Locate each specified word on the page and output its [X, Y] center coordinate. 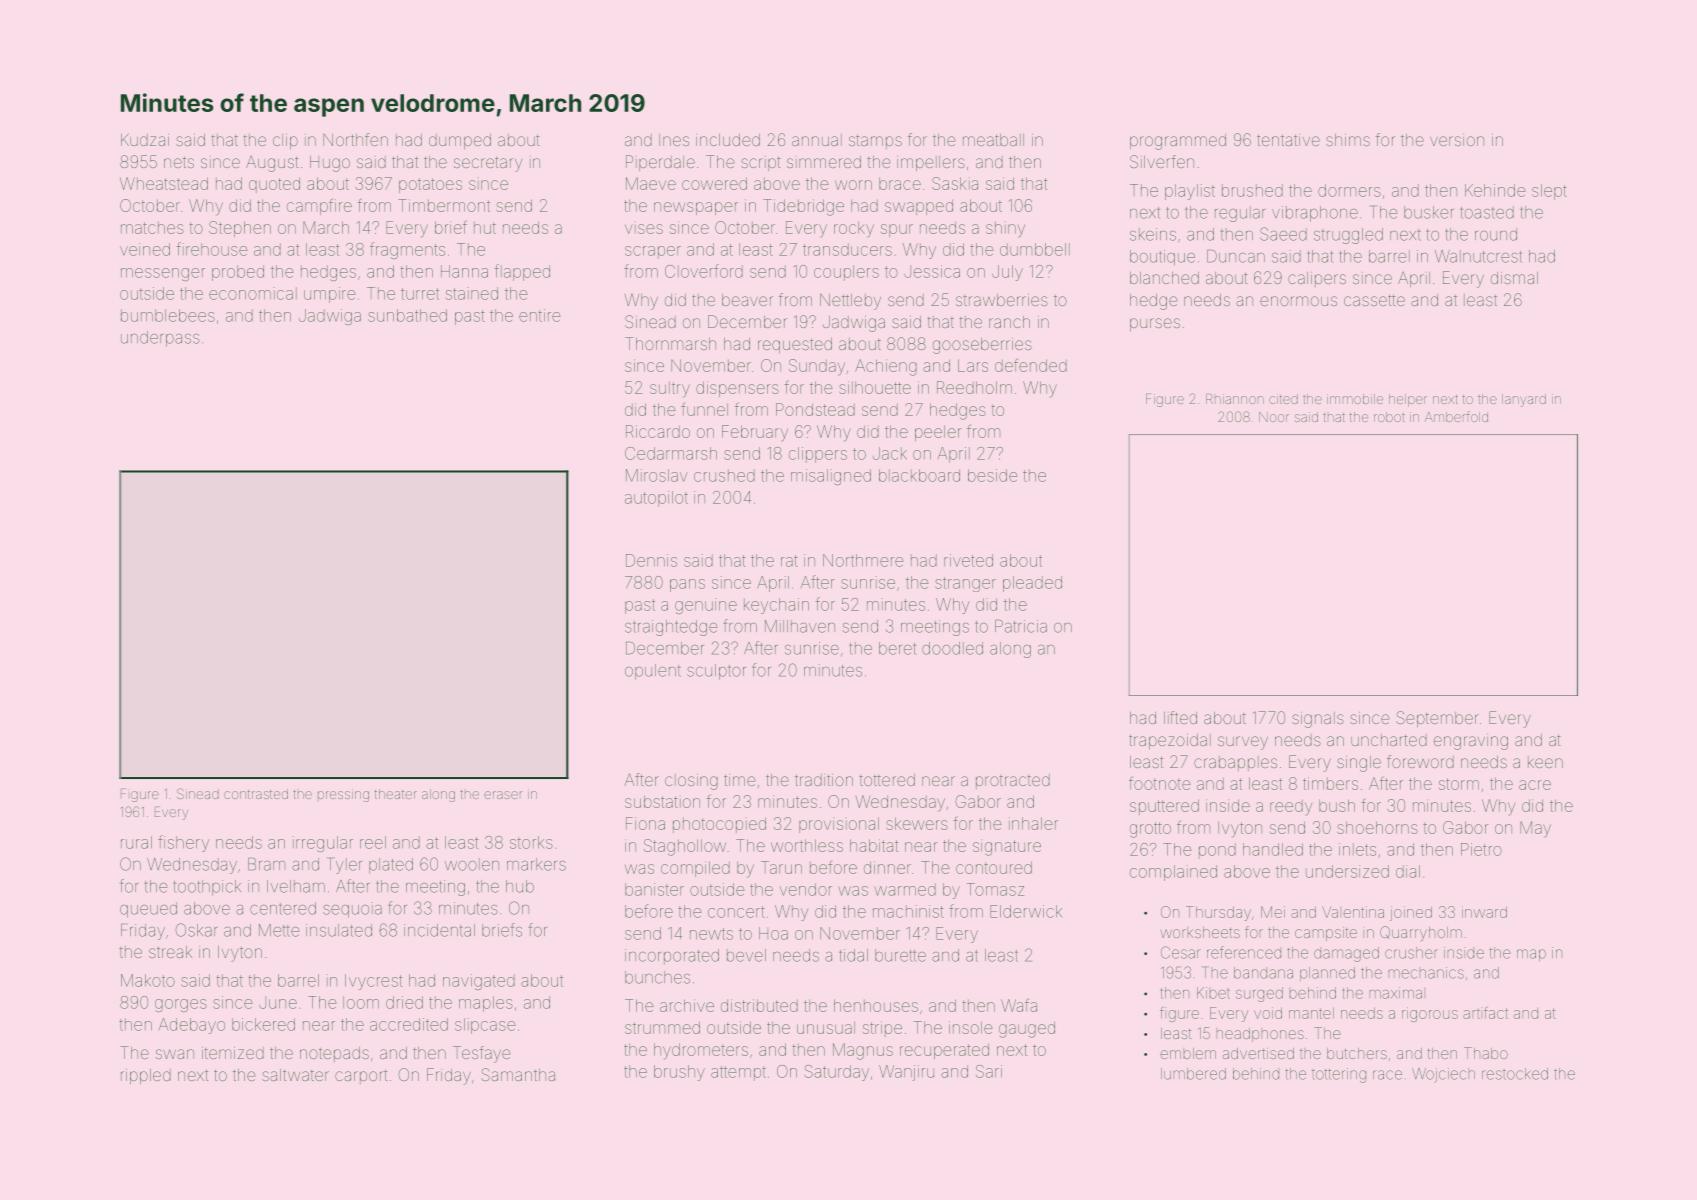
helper [1408, 400]
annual [817, 140]
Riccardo [658, 431]
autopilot [656, 499]
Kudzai [145, 140]
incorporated [672, 956]
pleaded [1032, 584]
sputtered [1164, 807]
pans [687, 585]
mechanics [1426, 973]
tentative [1288, 140]
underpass [160, 339]
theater [396, 794]
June [278, 1004]
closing [691, 782]
